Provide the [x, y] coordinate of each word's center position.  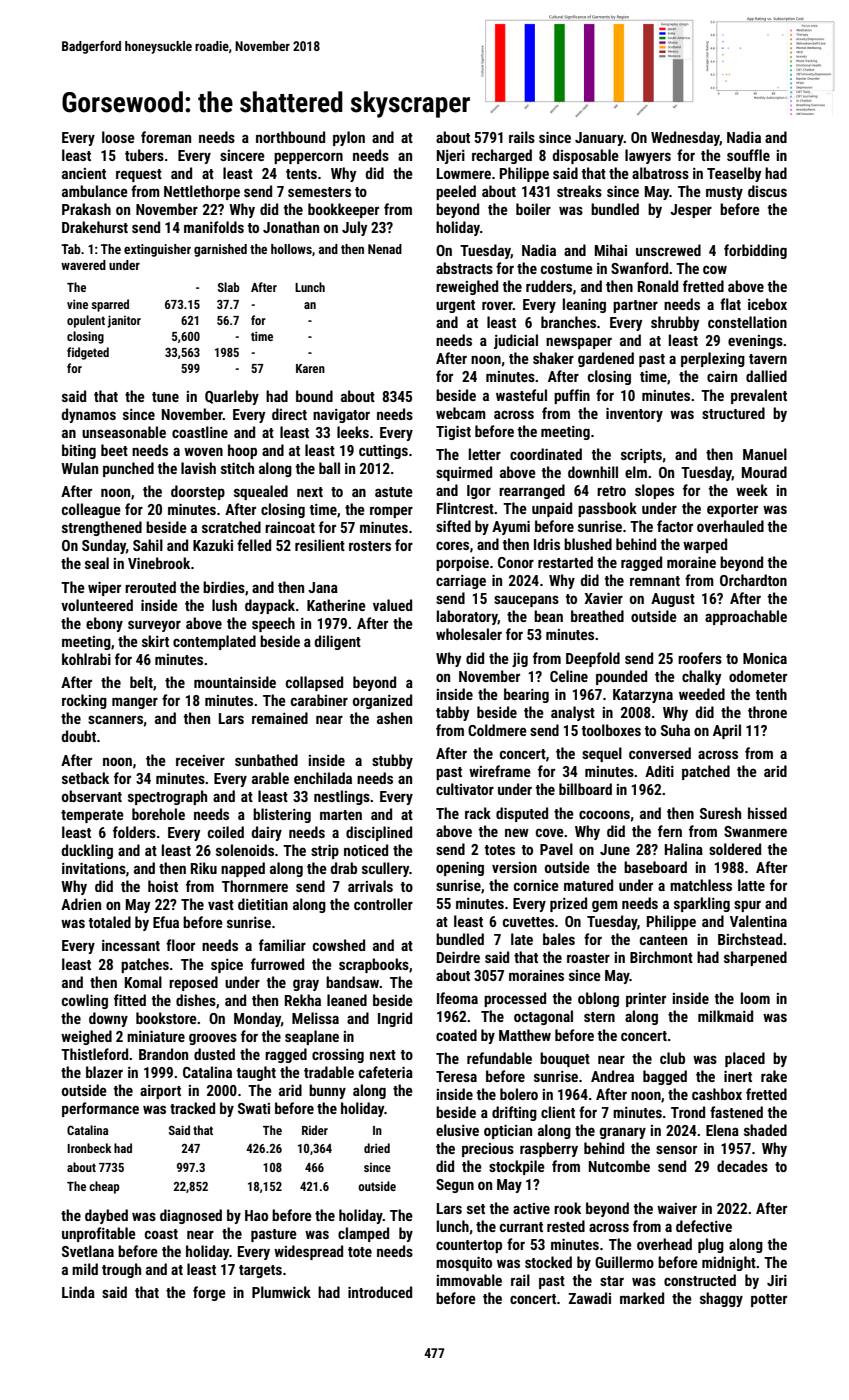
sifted [453, 526]
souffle [748, 155]
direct [289, 414]
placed [745, 1059]
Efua [166, 922]
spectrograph [167, 797]
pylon [349, 138]
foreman [166, 137]
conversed [660, 753]
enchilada [323, 778]
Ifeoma [457, 998]
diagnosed [191, 1216]
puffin [572, 396]
